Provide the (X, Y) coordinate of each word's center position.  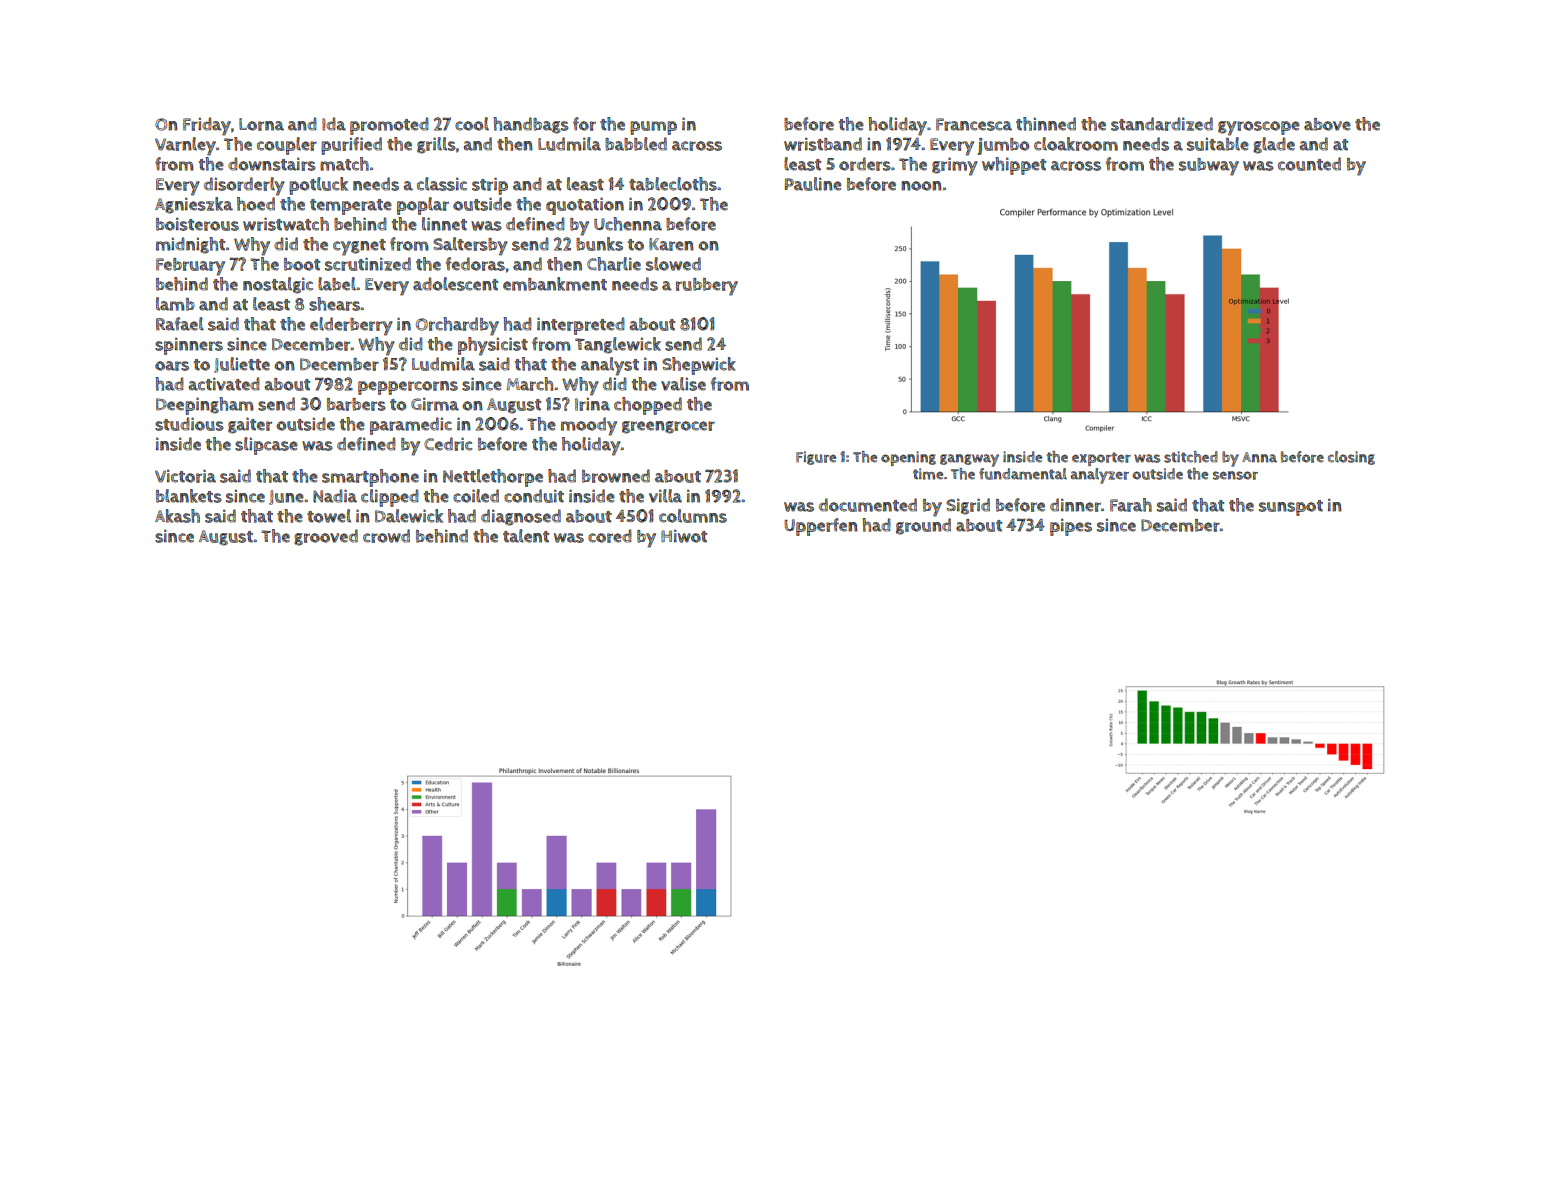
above (1327, 124)
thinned (1046, 124)
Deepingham (204, 406)
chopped (648, 406)
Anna (1259, 457)
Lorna (261, 124)
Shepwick (699, 366)
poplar (423, 206)
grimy (955, 166)
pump (653, 128)
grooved (326, 537)
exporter (1101, 459)
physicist (493, 346)
